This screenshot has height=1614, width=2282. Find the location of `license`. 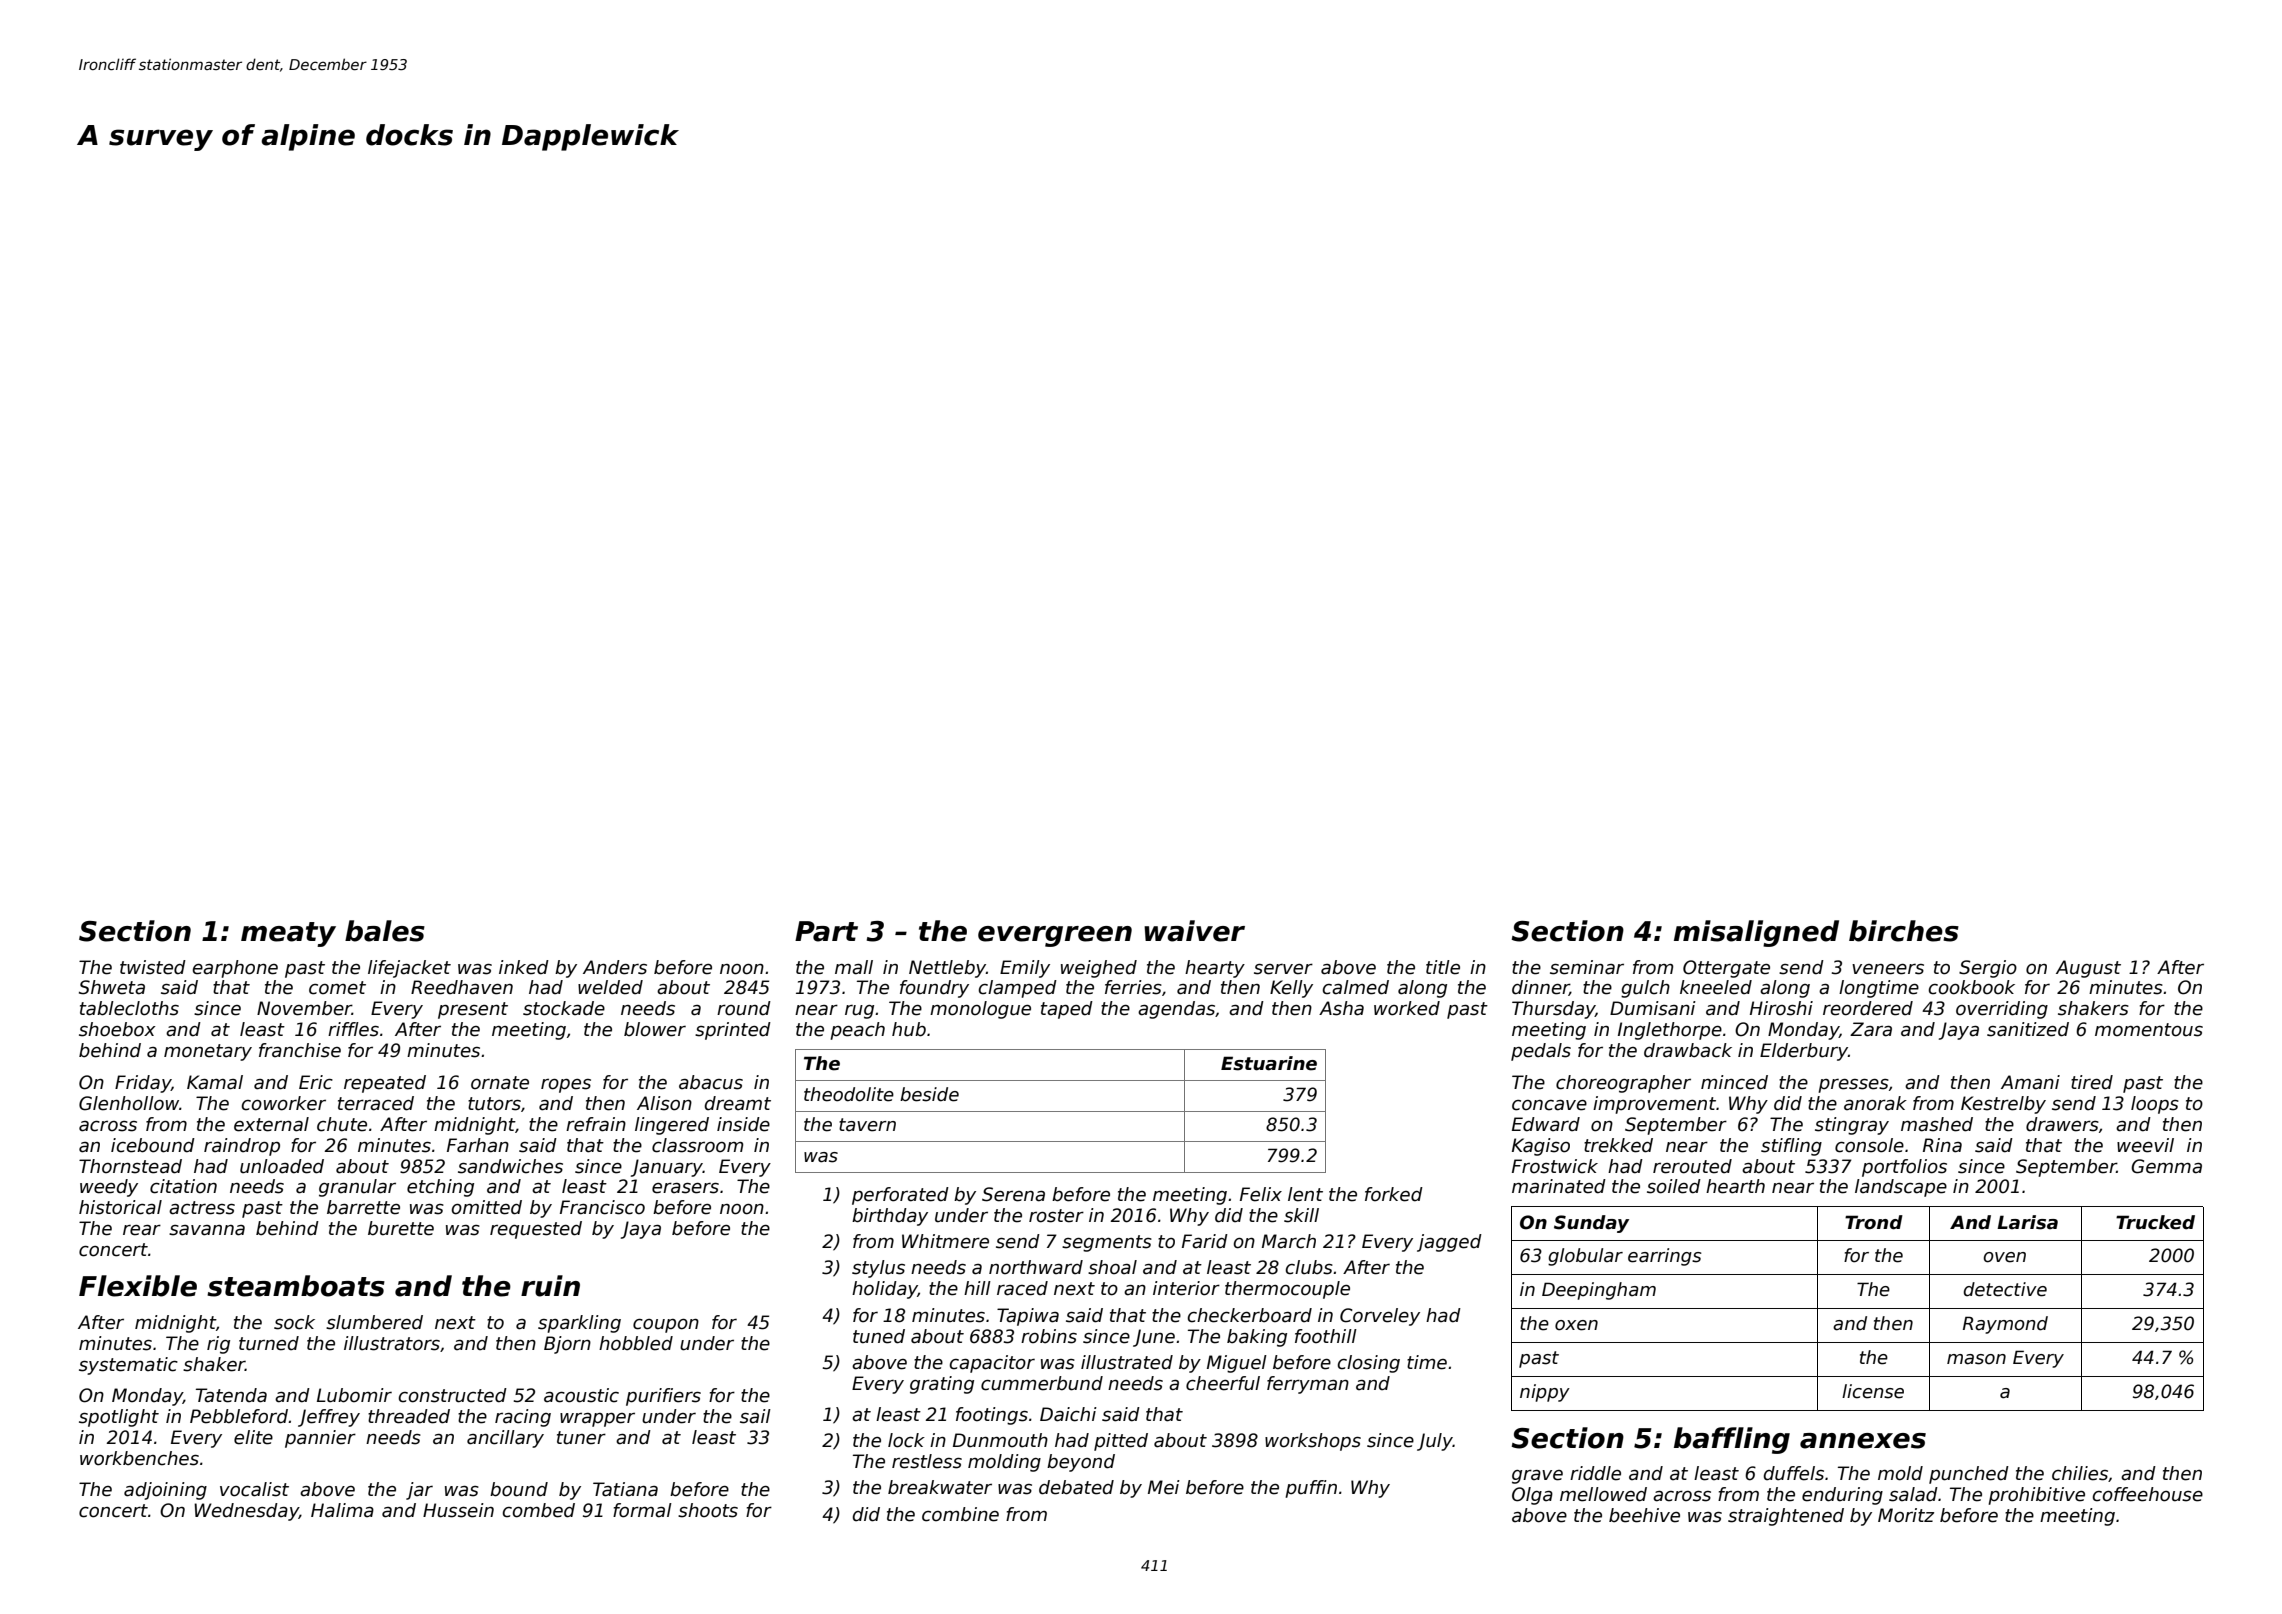

license is located at coordinates (1873, 1391).
